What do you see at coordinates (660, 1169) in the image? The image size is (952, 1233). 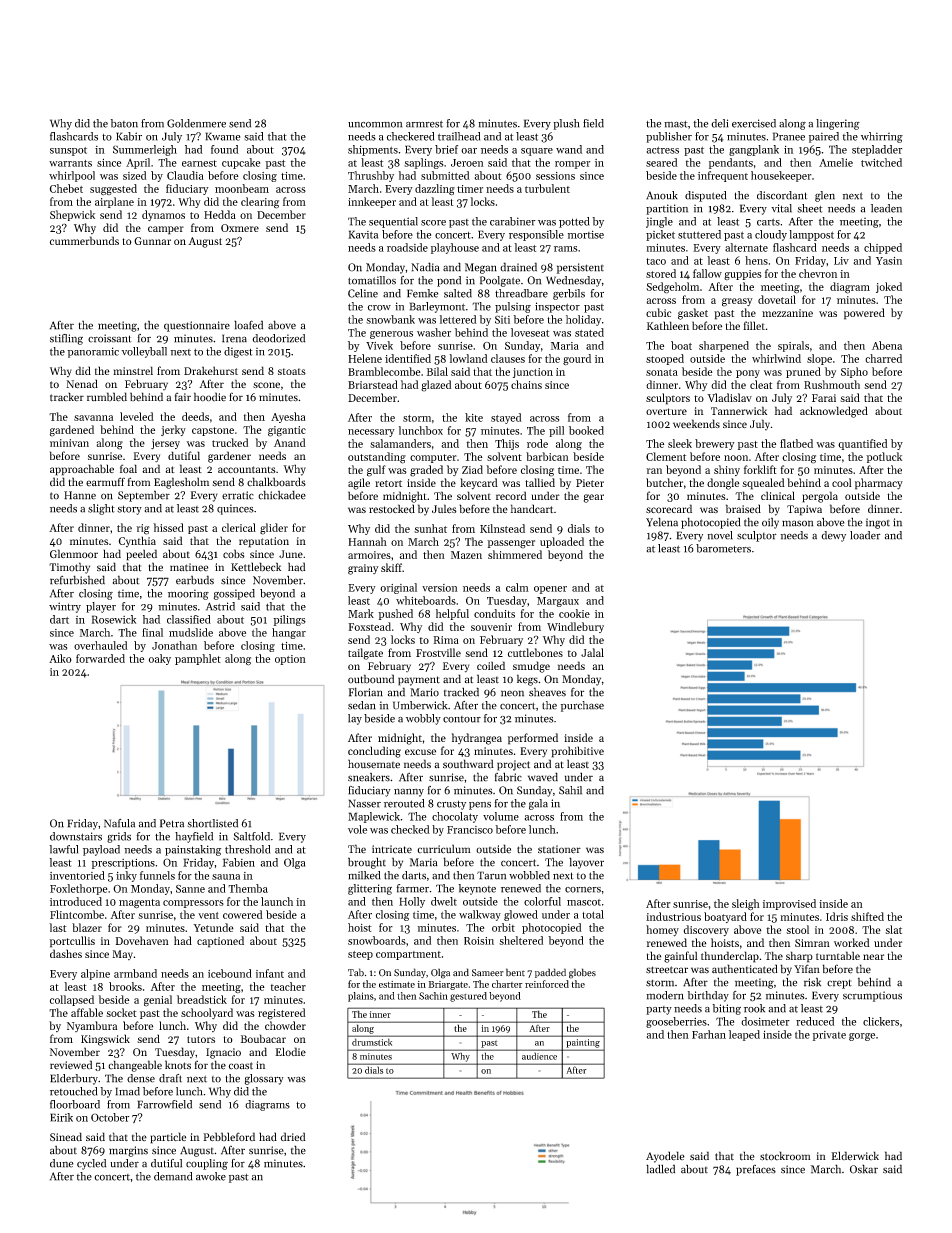 I see `ladled` at bounding box center [660, 1169].
